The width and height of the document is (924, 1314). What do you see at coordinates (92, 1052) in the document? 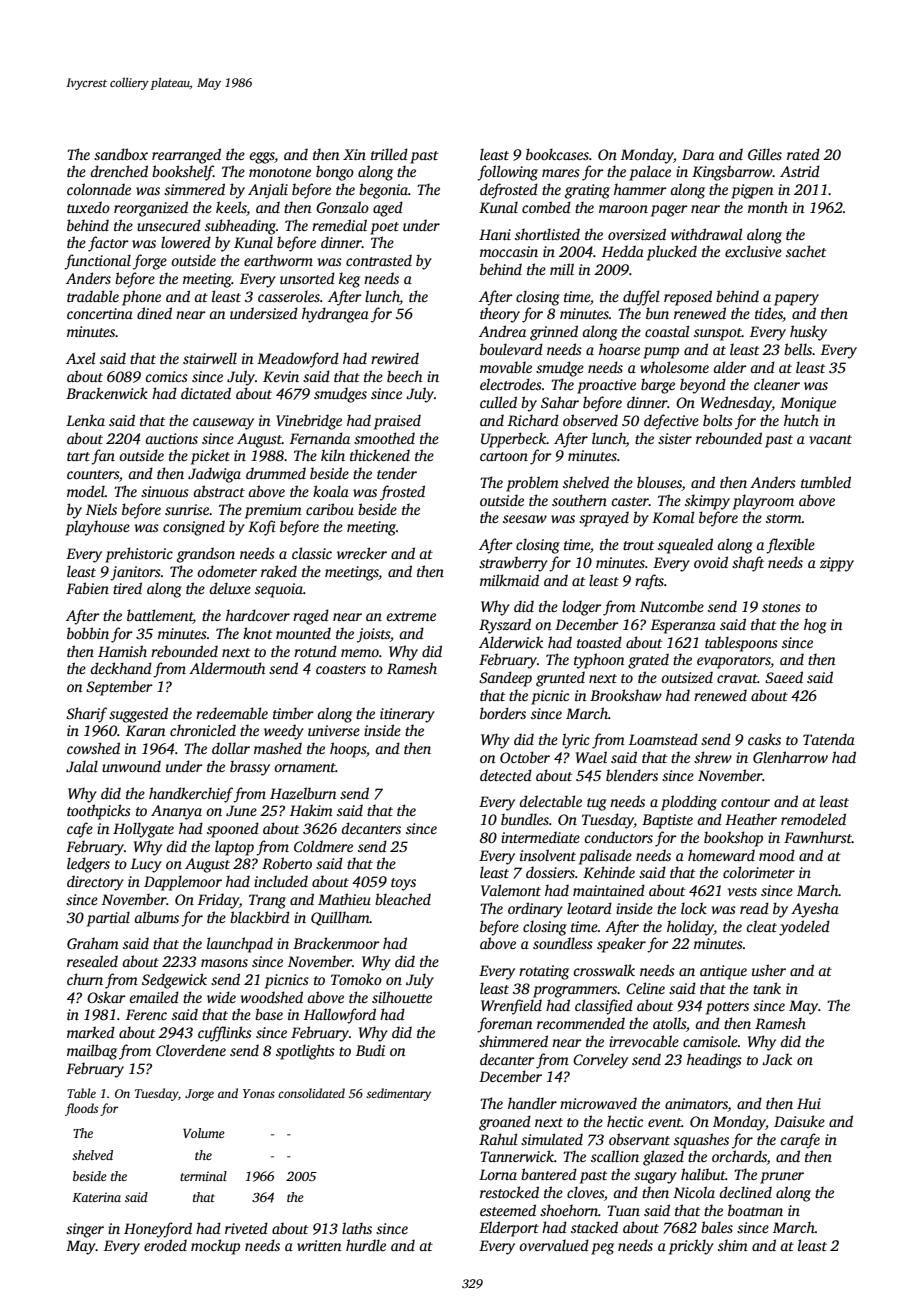
I see `mailbag` at bounding box center [92, 1052].
